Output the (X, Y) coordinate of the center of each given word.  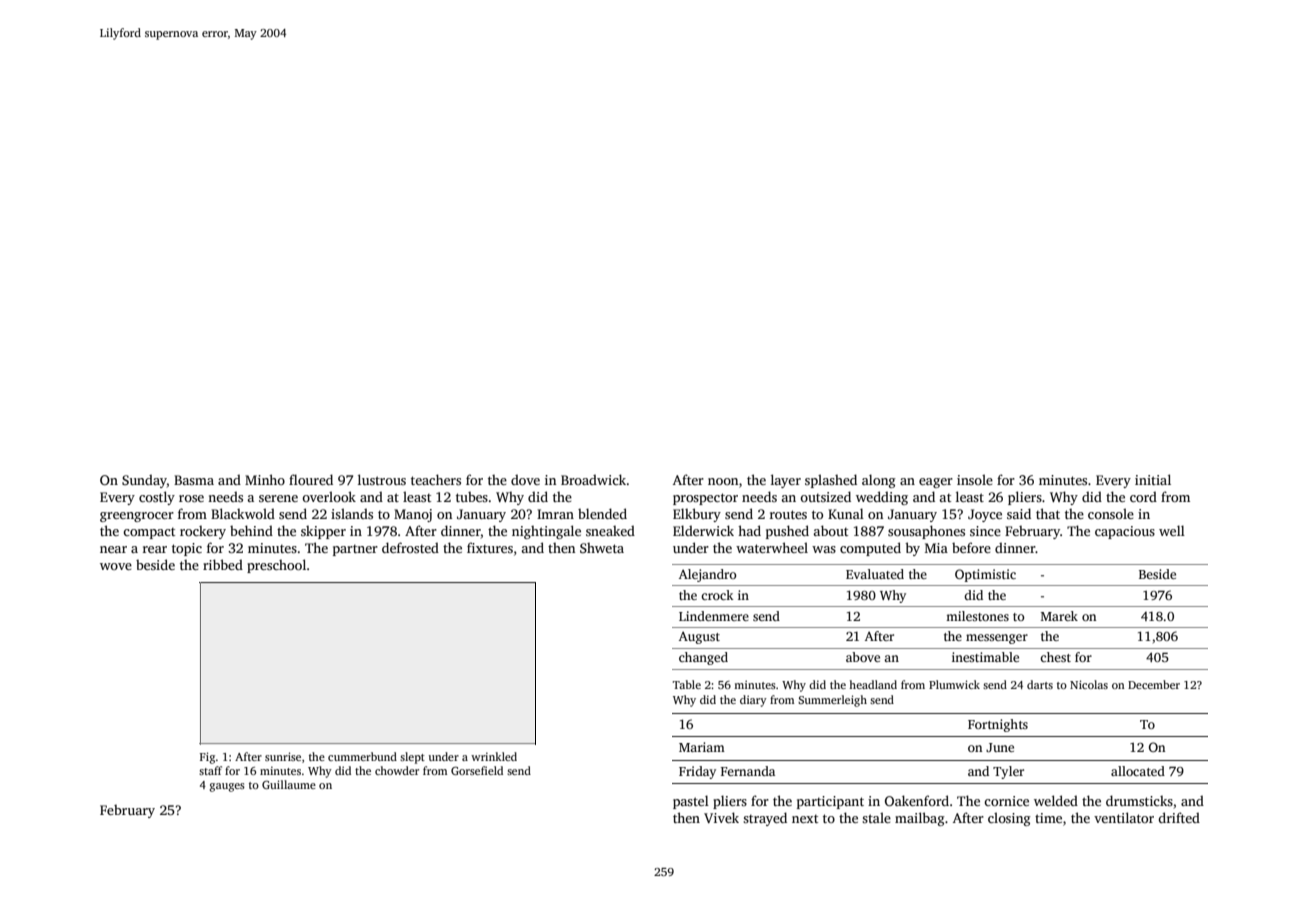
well (1172, 530)
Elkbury (697, 515)
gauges (227, 787)
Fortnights (998, 725)
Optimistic (985, 575)
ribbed (223, 564)
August (699, 637)
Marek (1059, 616)
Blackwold (243, 513)
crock (717, 595)
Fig (207, 758)
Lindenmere (714, 616)
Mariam (702, 747)
